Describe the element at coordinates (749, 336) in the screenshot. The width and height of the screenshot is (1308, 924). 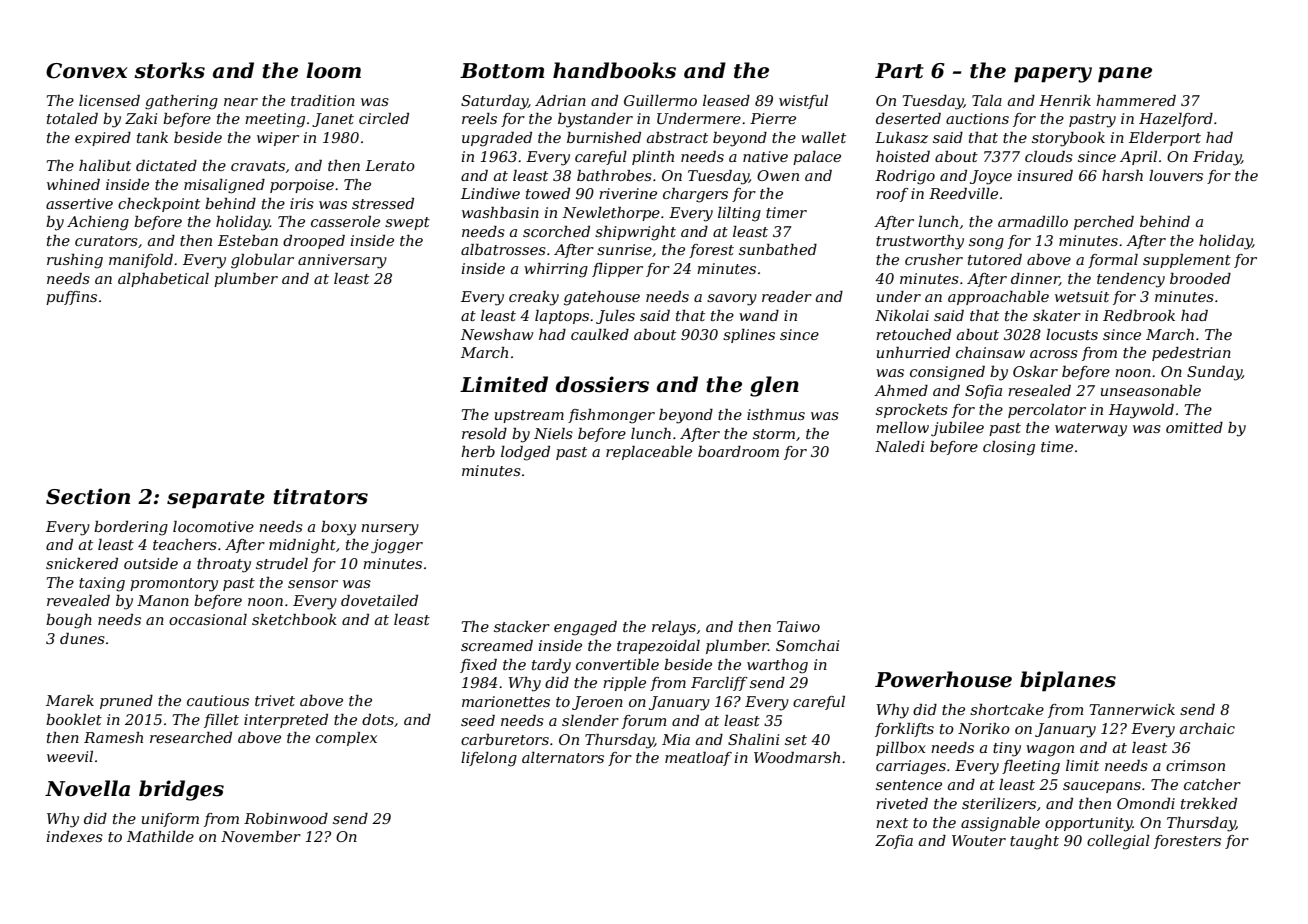
I see `splines` at that location.
